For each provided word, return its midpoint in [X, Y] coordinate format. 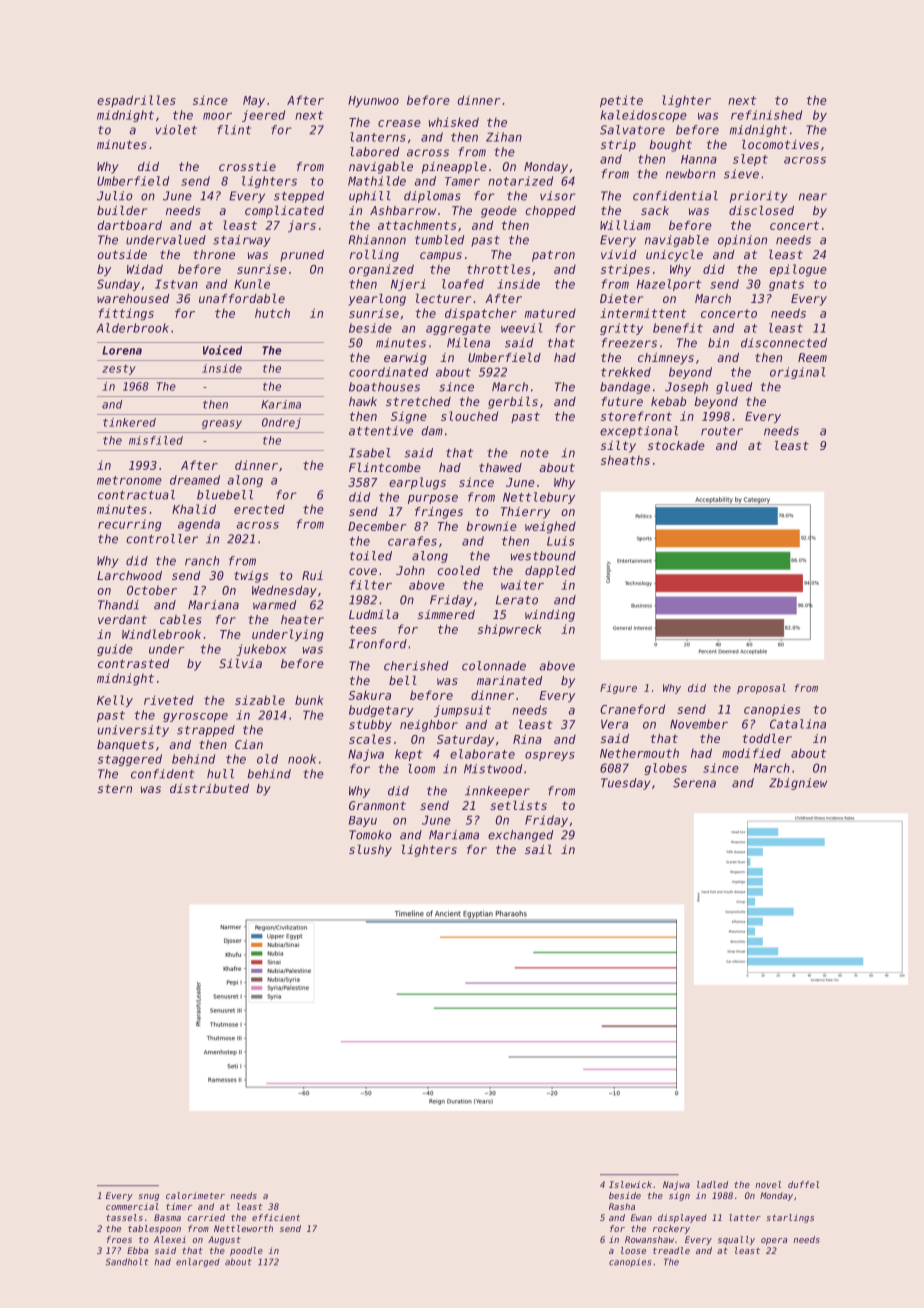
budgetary [381, 711]
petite [621, 101]
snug [148, 1197]
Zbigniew [798, 784]
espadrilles [136, 101]
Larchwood [129, 575]
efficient [276, 1217]
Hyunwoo [373, 101]
